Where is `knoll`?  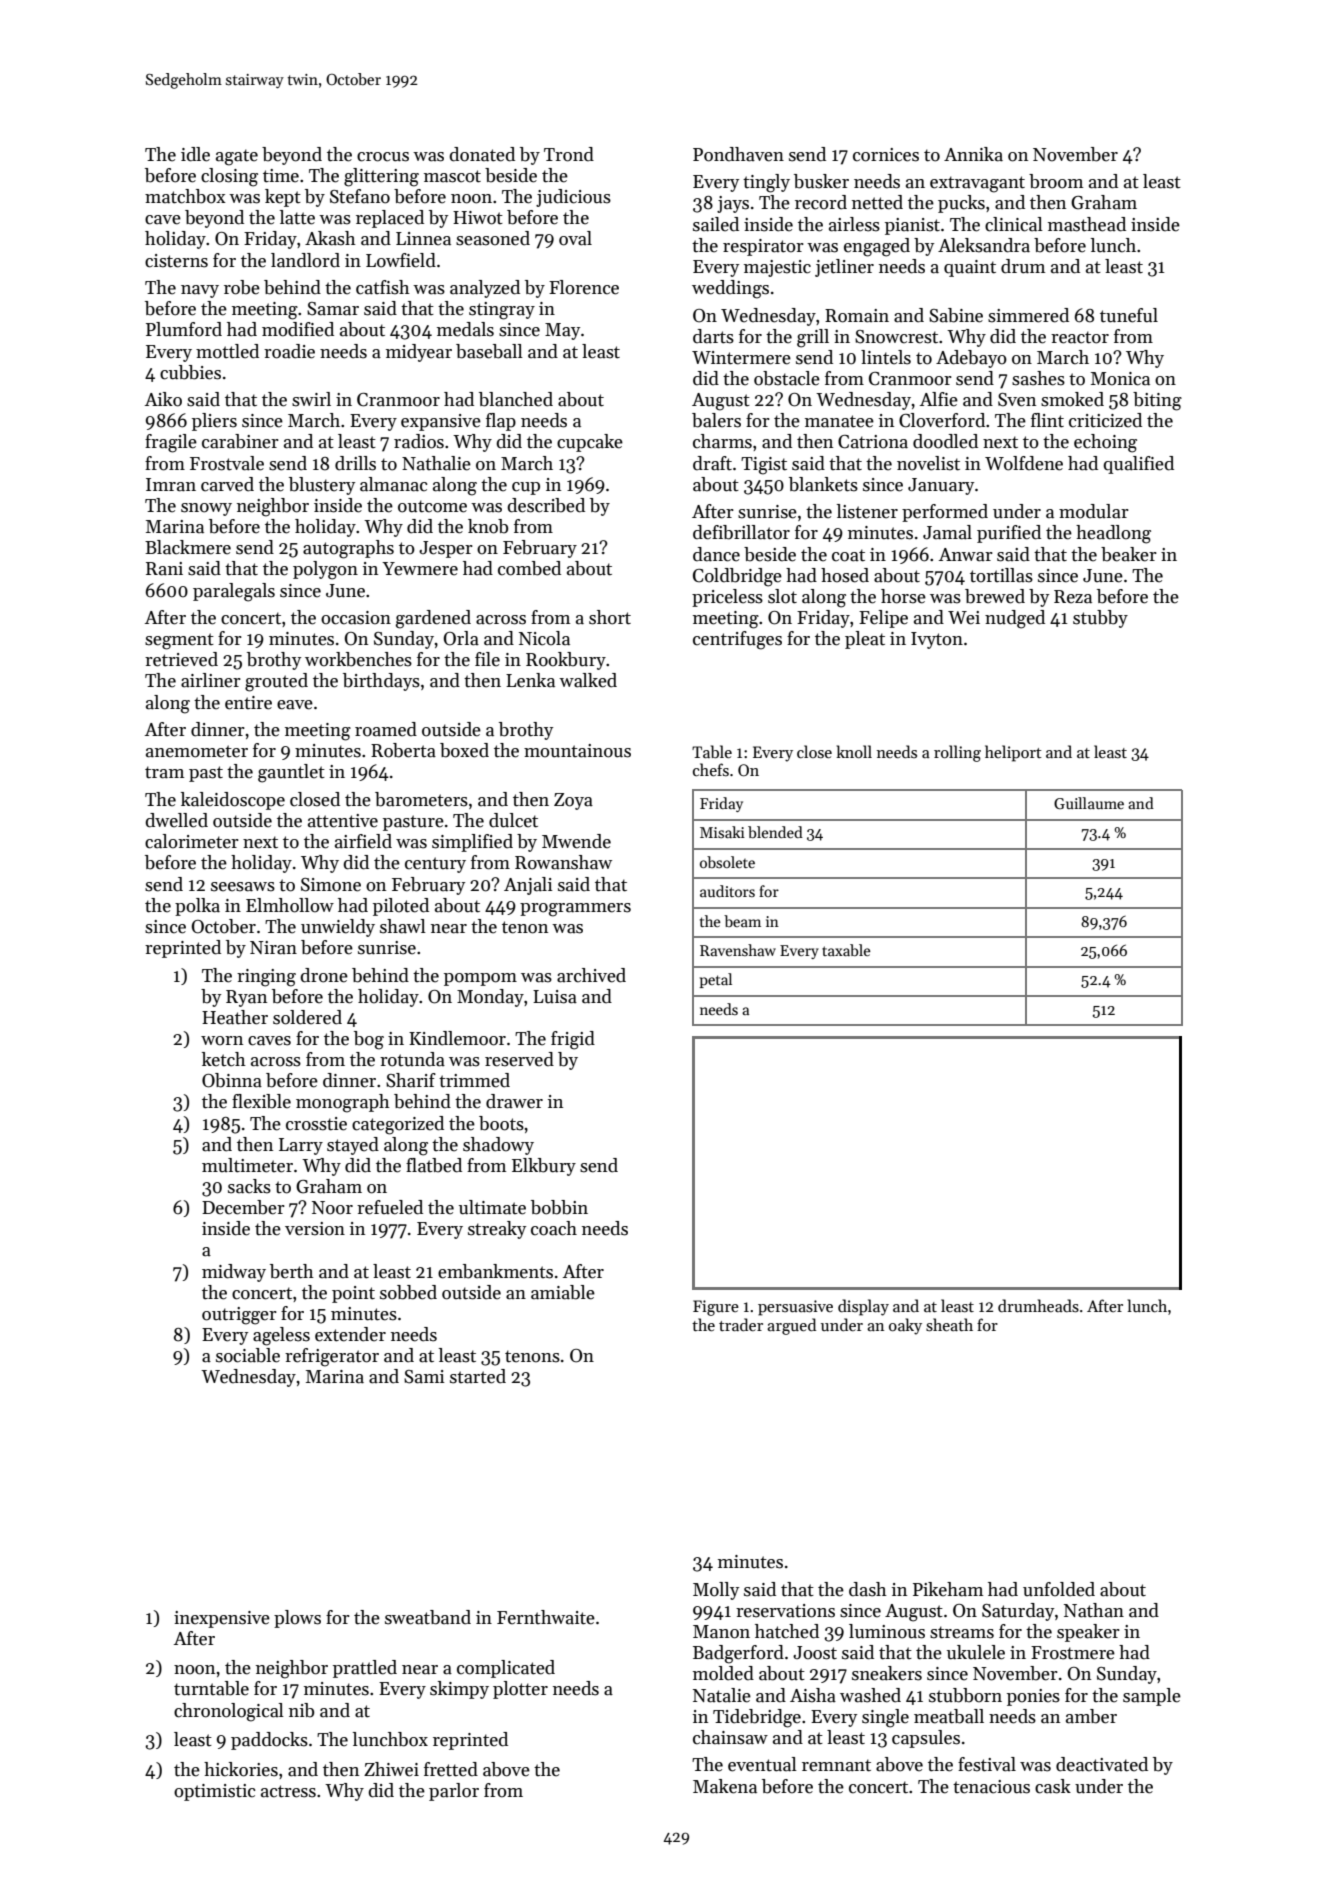
knoll is located at coordinates (854, 751).
